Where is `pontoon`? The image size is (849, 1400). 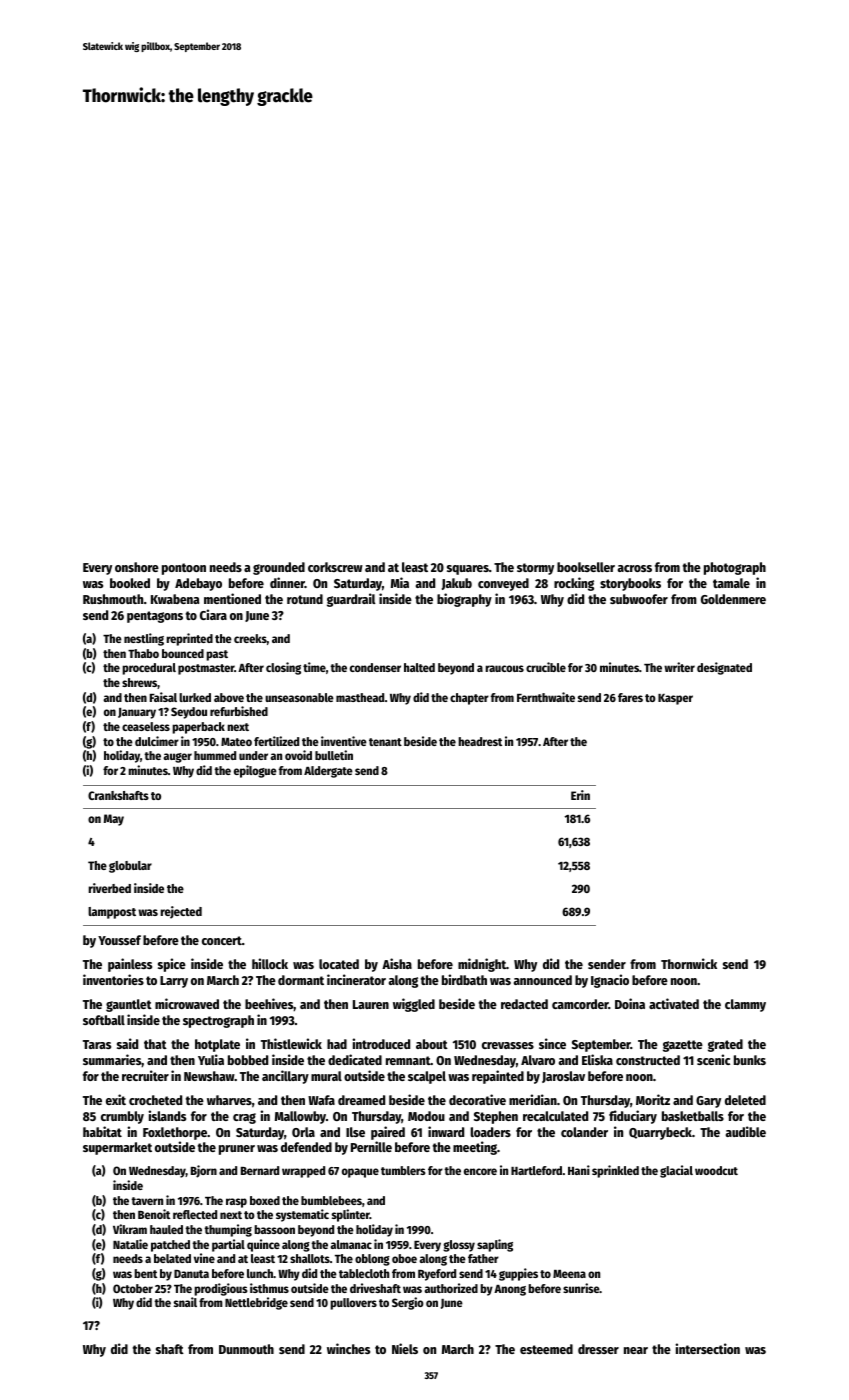
pontoon is located at coordinates (184, 569).
